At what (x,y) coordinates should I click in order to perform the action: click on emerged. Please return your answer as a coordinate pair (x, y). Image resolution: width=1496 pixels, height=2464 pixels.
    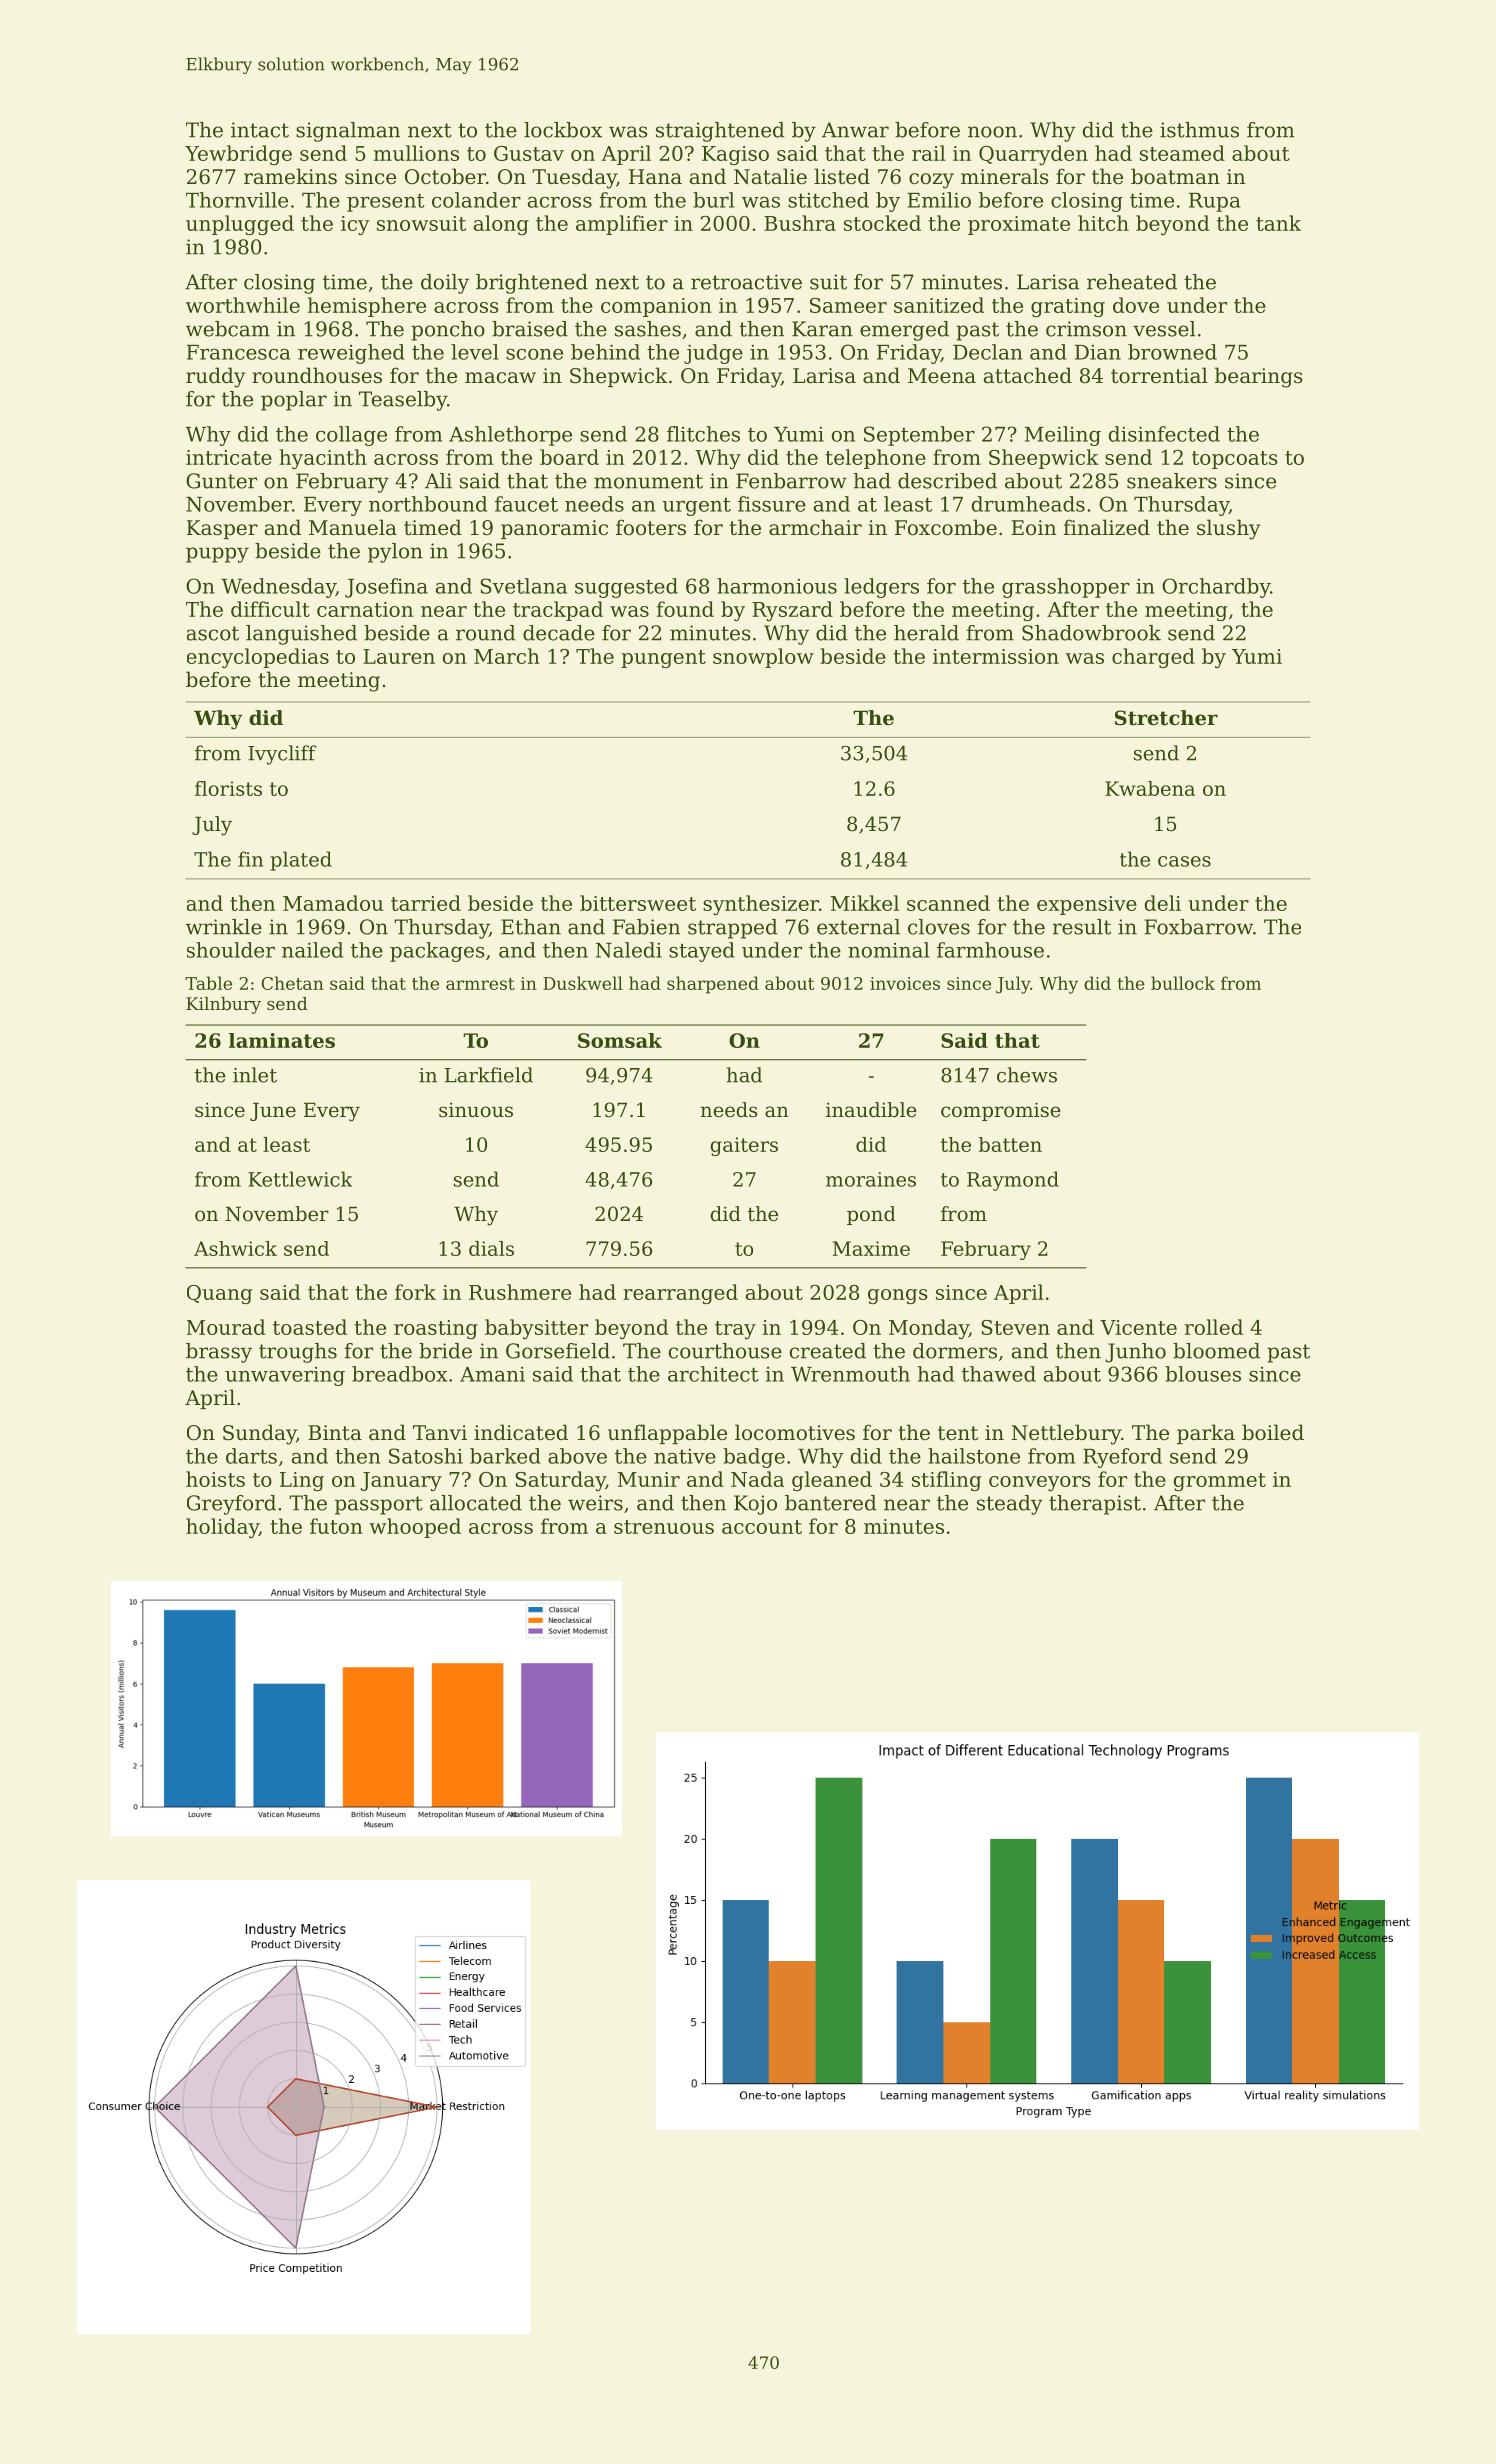
    Looking at the image, I should click on (904, 331).
